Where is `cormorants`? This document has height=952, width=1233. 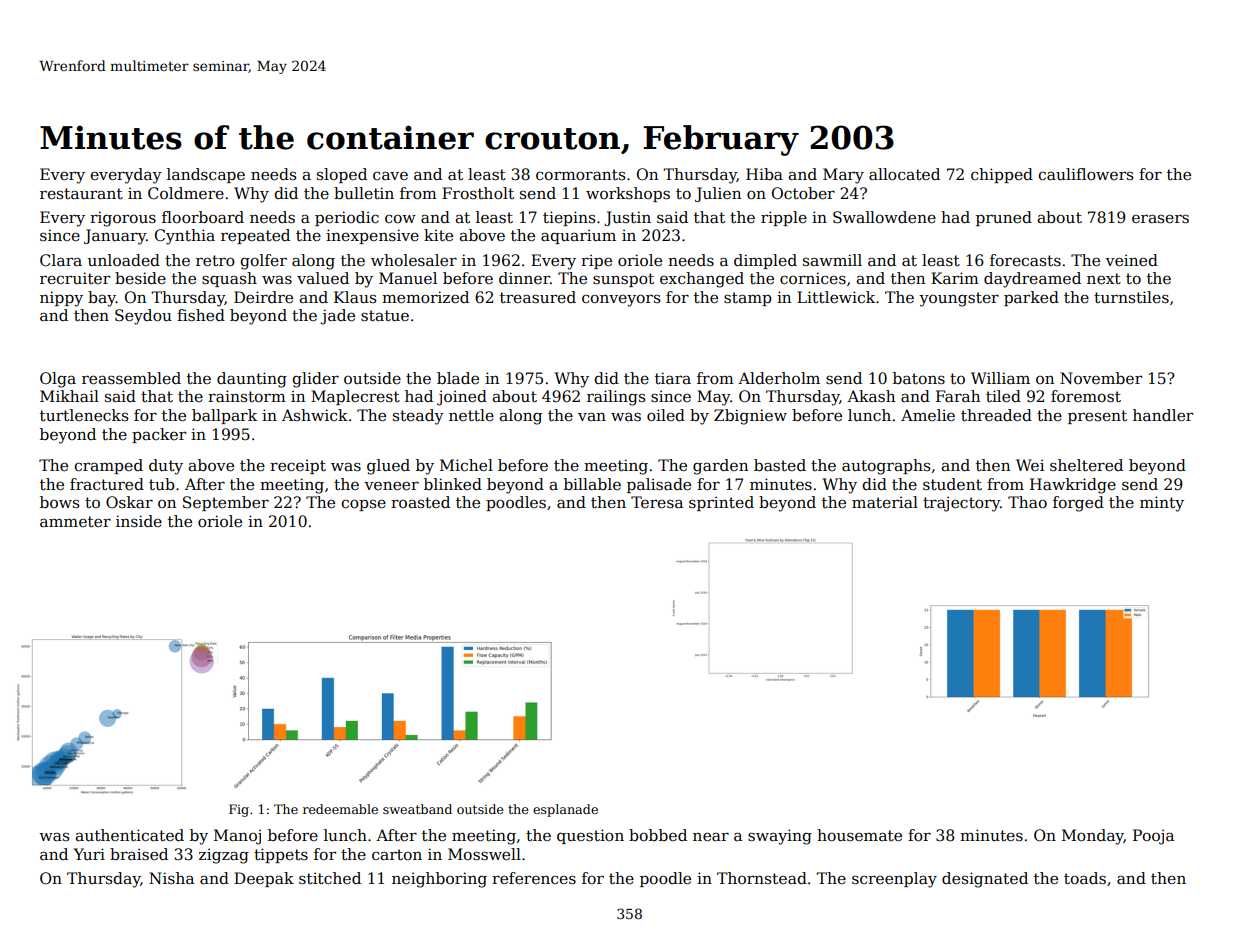 cormorants is located at coordinates (580, 175).
